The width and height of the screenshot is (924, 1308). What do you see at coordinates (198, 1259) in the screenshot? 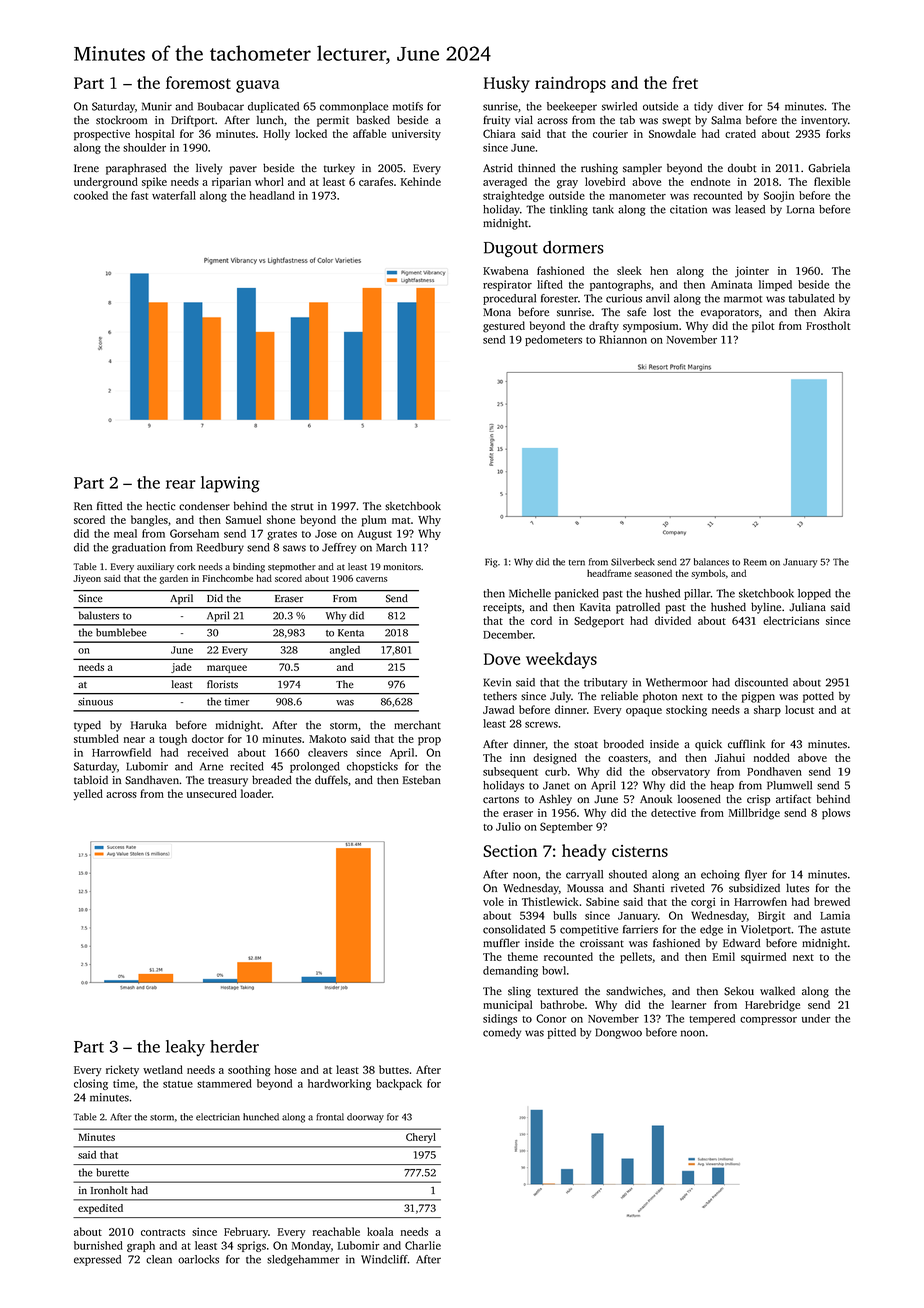
I see `oarlocks` at bounding box center [198, 1259].
